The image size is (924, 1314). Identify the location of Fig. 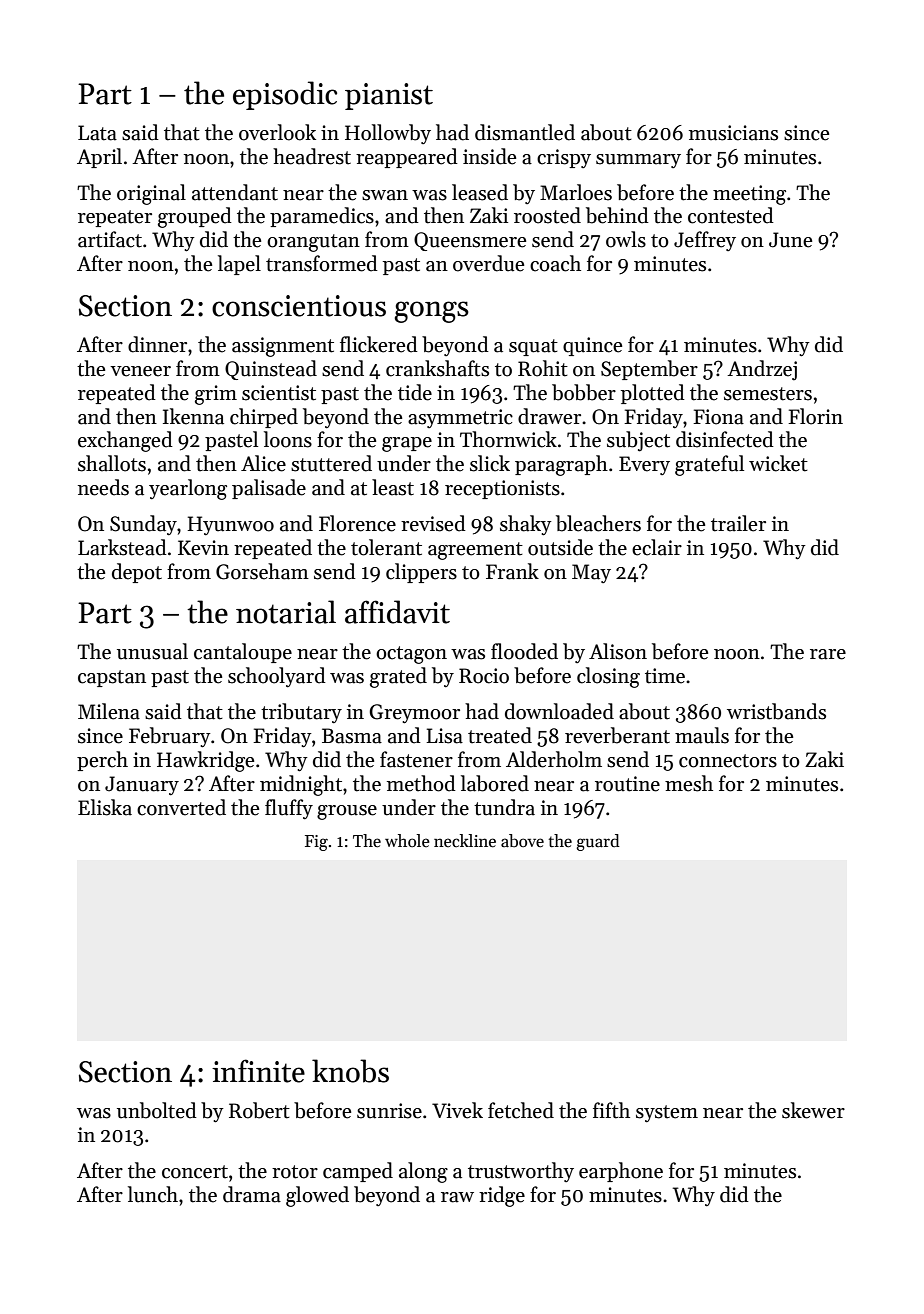
(316, 843).
